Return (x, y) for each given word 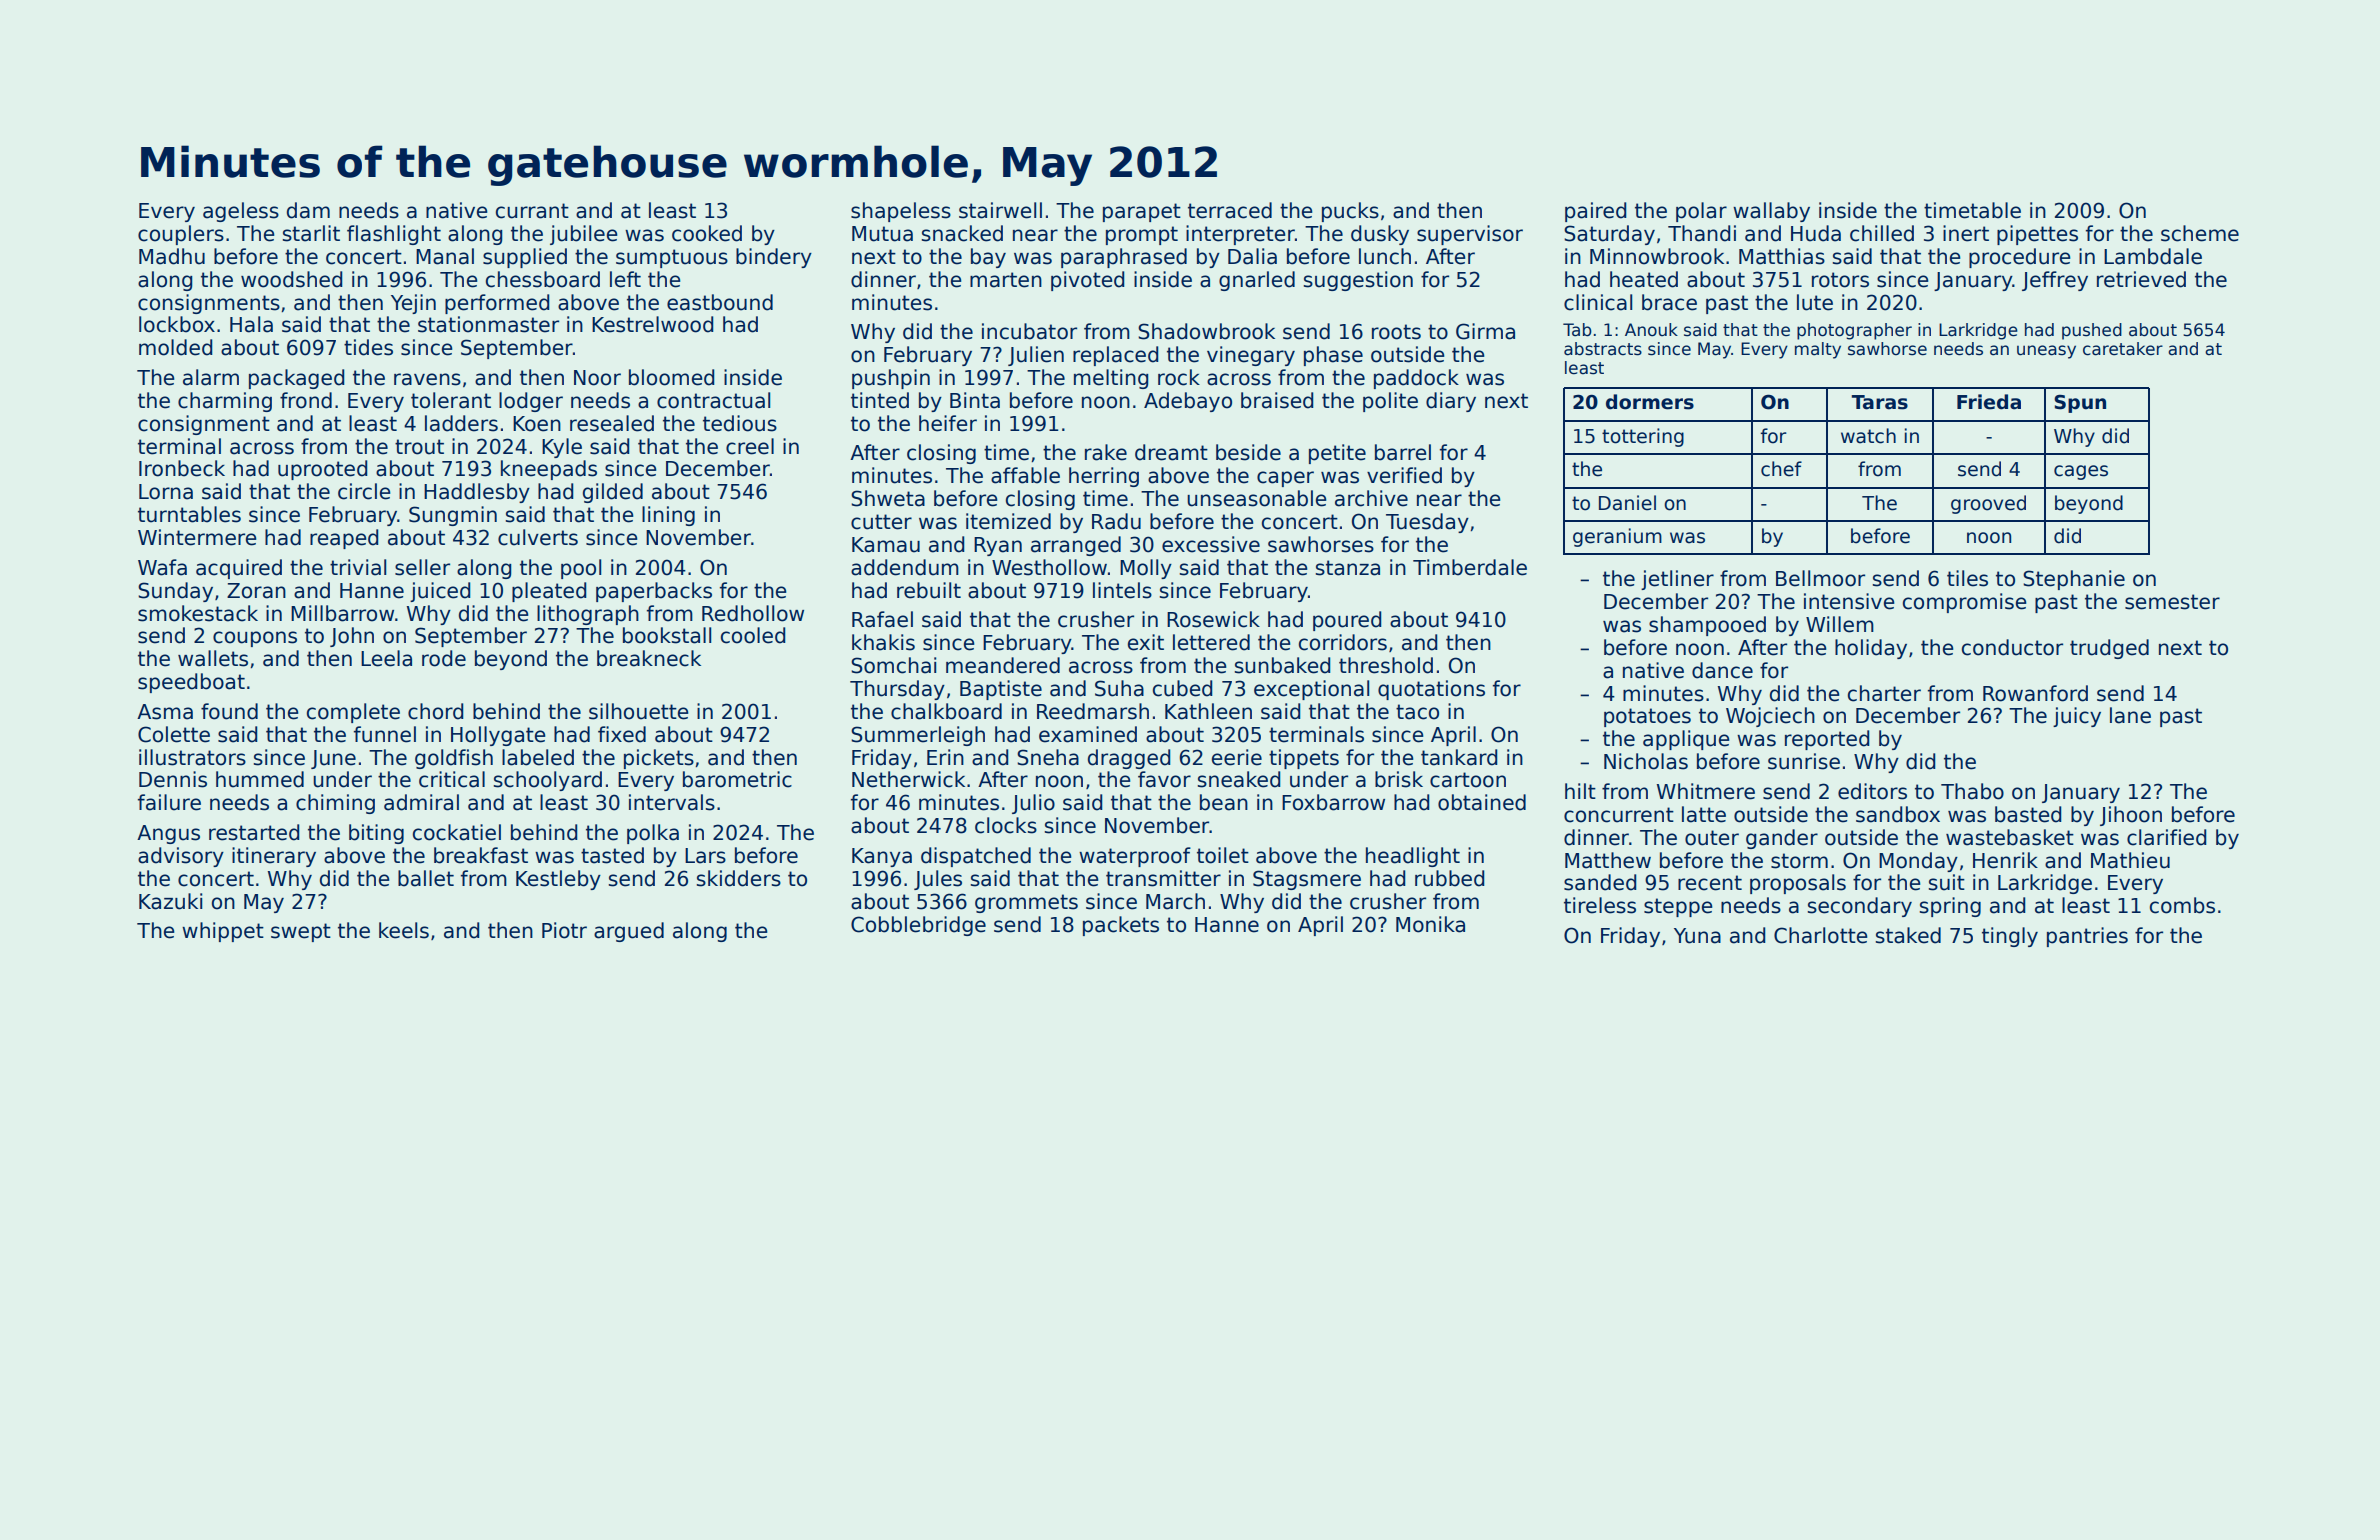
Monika (1430, 924)
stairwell (1000, 210)
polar (1701, 212)
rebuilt (929, 590)
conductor (2012, 647)
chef (1781, 469)
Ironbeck (182, 468)
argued (629, 932)
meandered (1003, 665)
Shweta (888, 498)
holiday (1871, 649)
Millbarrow (342, 613)
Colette (174, 734)
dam (308, 210)
